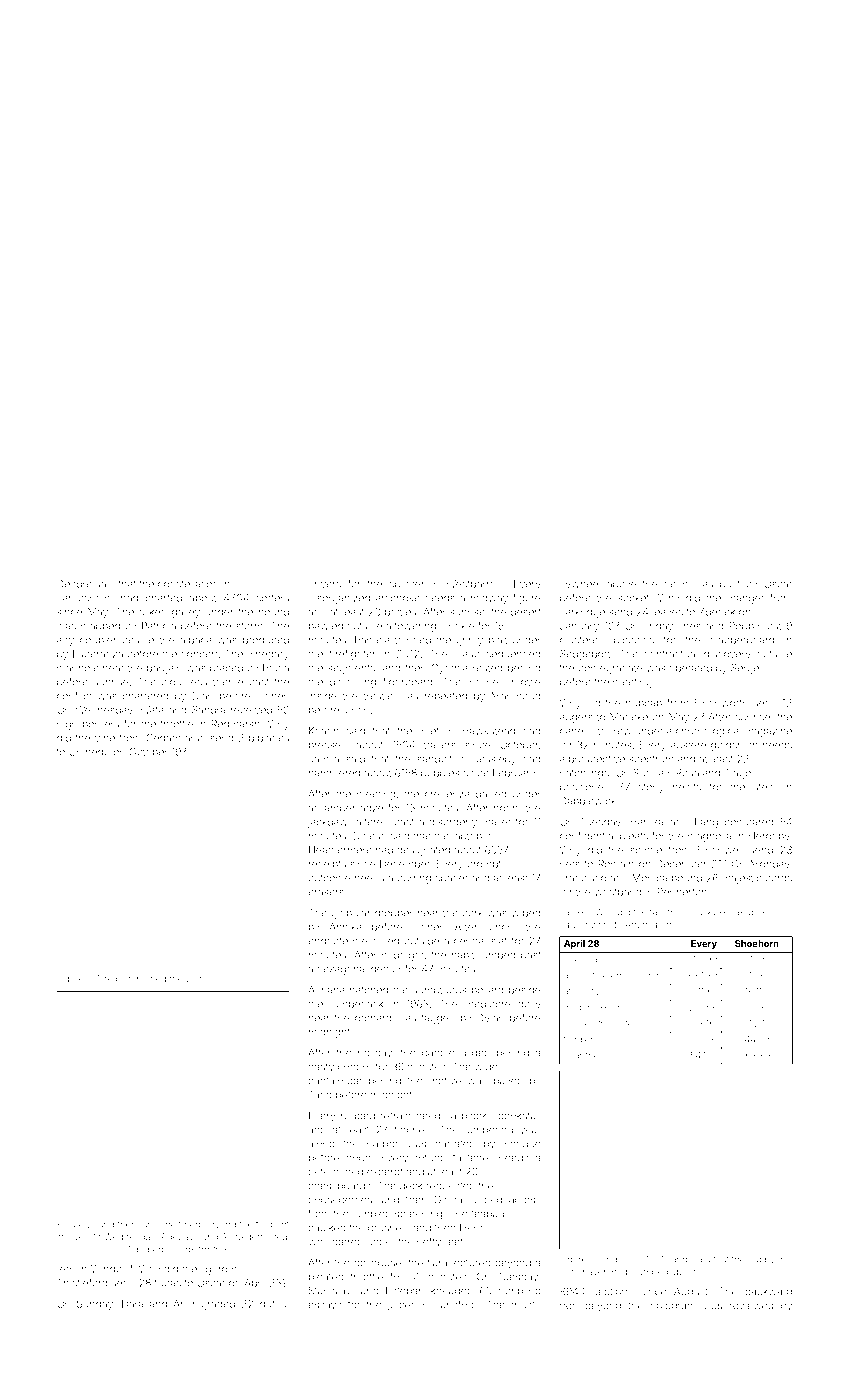  Describe the element at coordinates (226, 668) in the screenshot. I see `braced` at that location.
